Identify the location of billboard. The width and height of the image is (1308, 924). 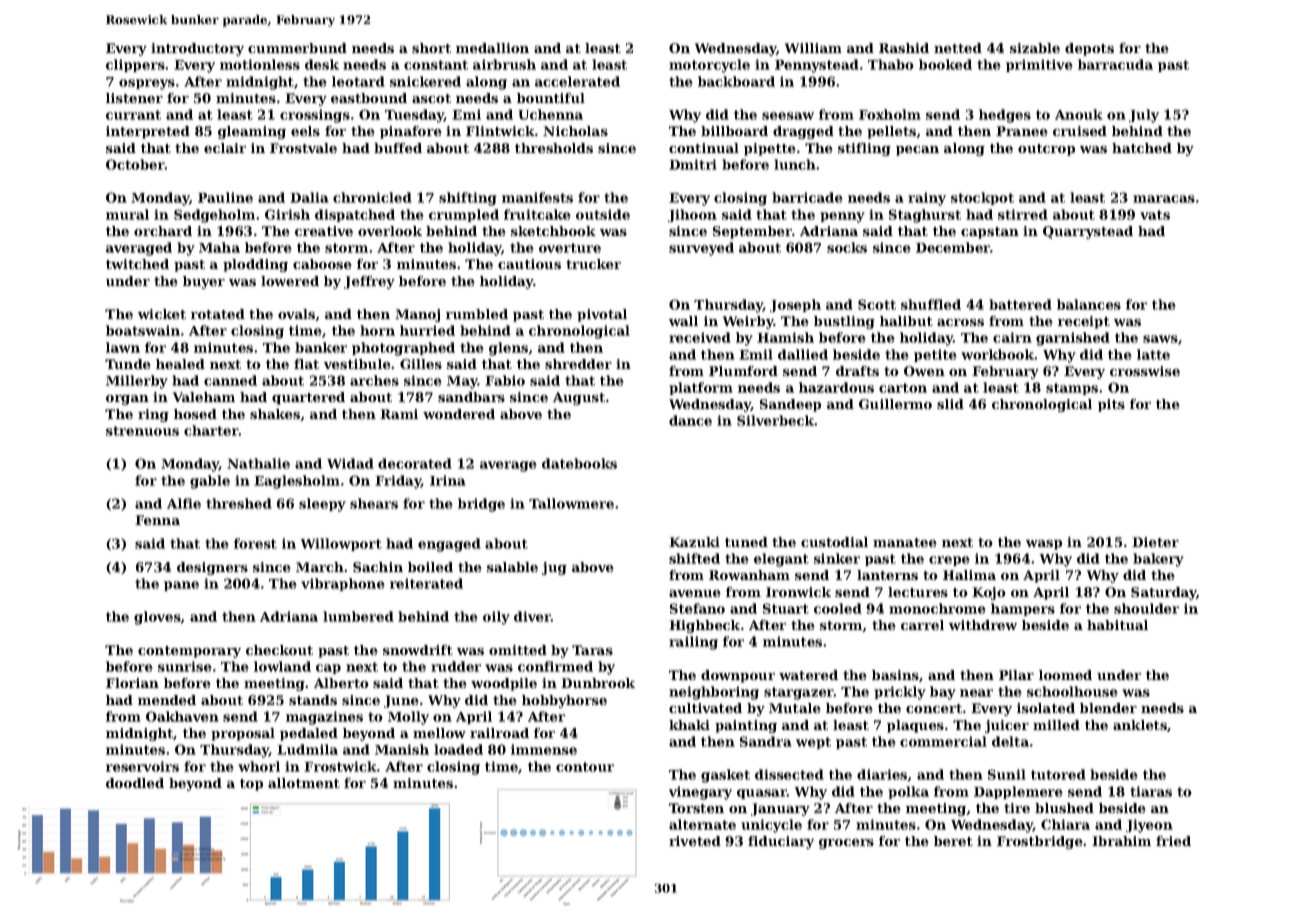
(734, 131).
